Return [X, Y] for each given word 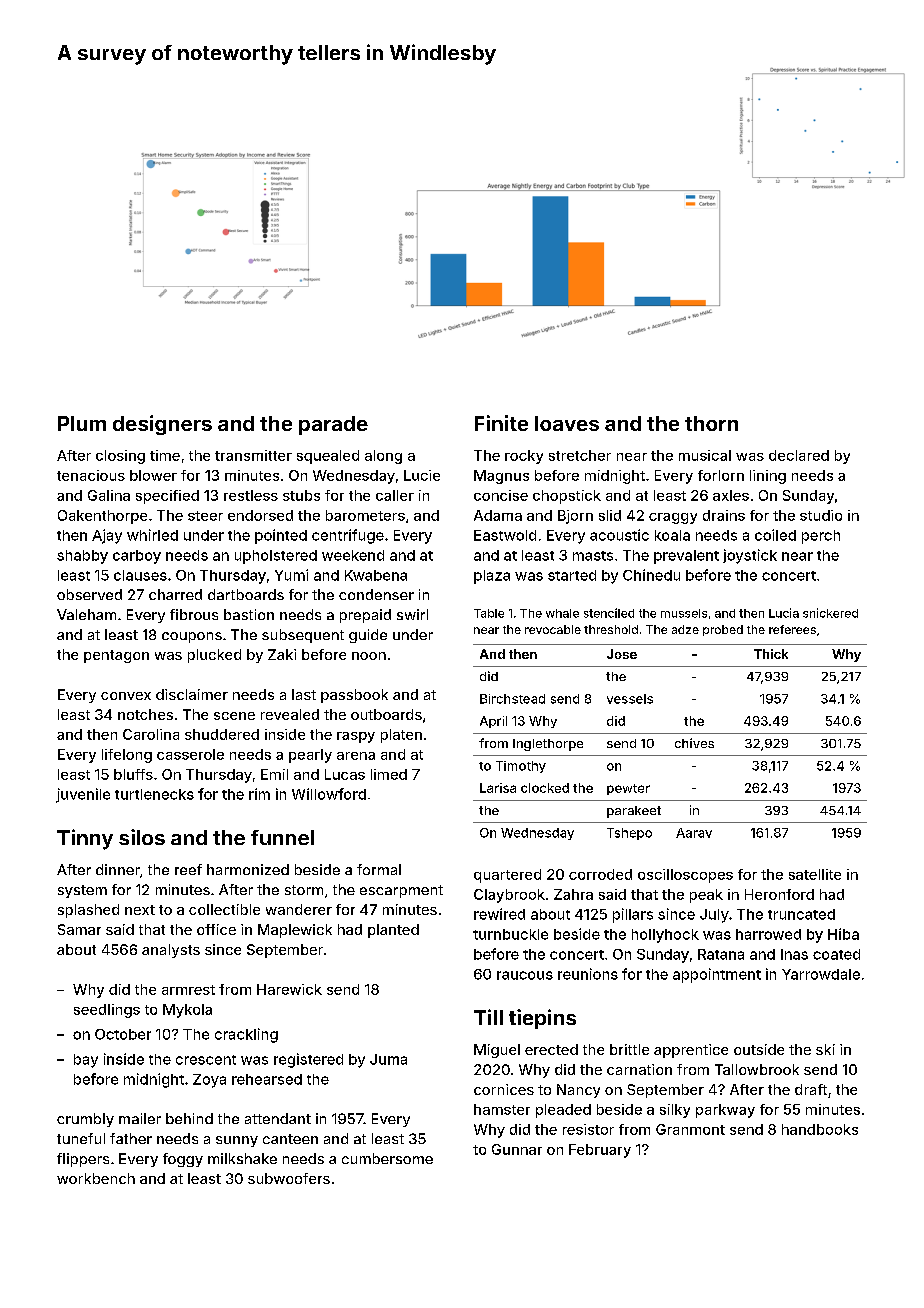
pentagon [116, 656]
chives [694, 743]
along [383, 457]
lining [768, 477]
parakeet [634, 812]
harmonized [248, 869]
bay [86, 1061]
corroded [600, 874]
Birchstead [512, 699]
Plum [82, 423]
